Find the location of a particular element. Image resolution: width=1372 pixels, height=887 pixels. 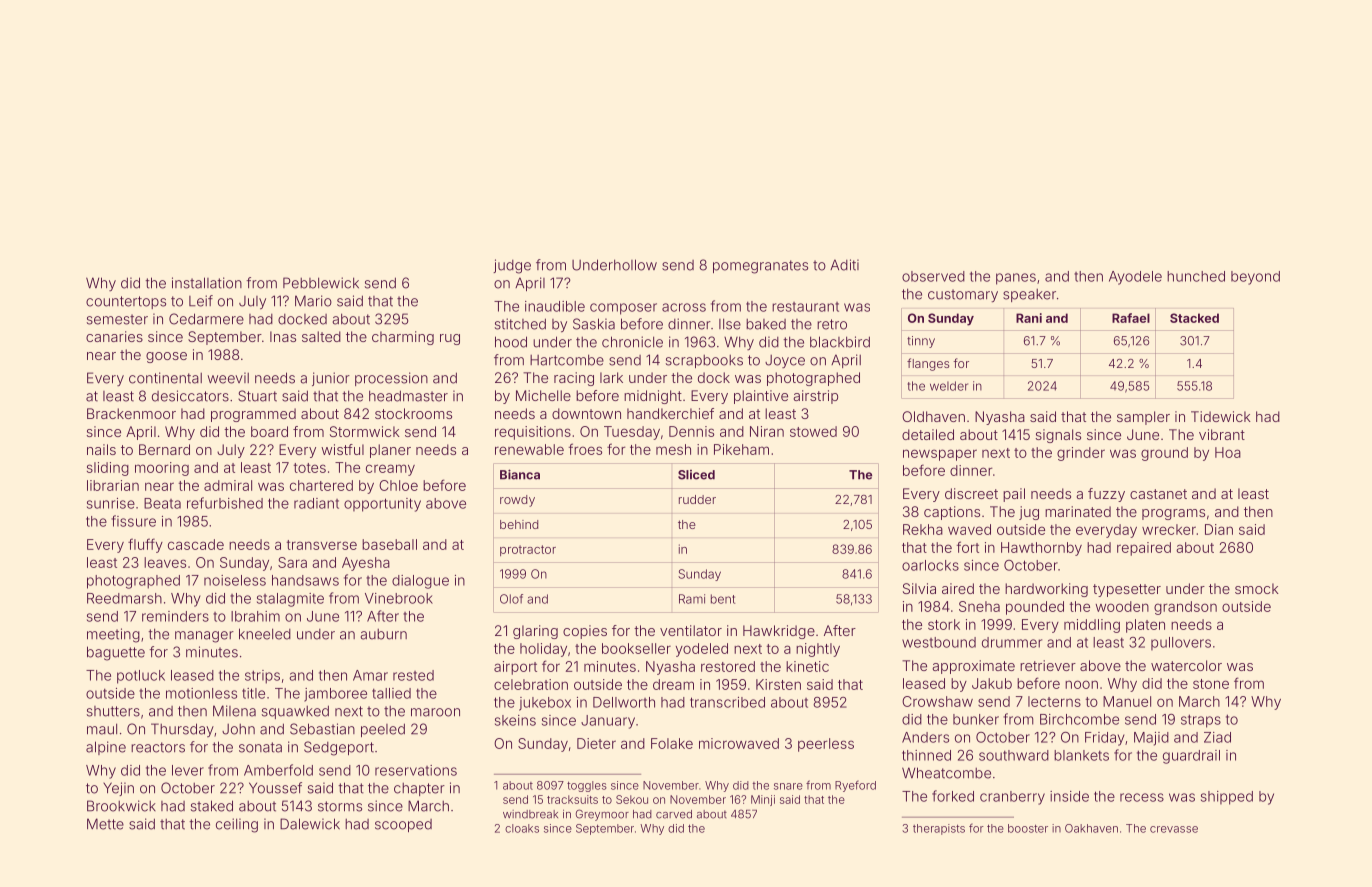

carved is located at coordinates (674, 814).
